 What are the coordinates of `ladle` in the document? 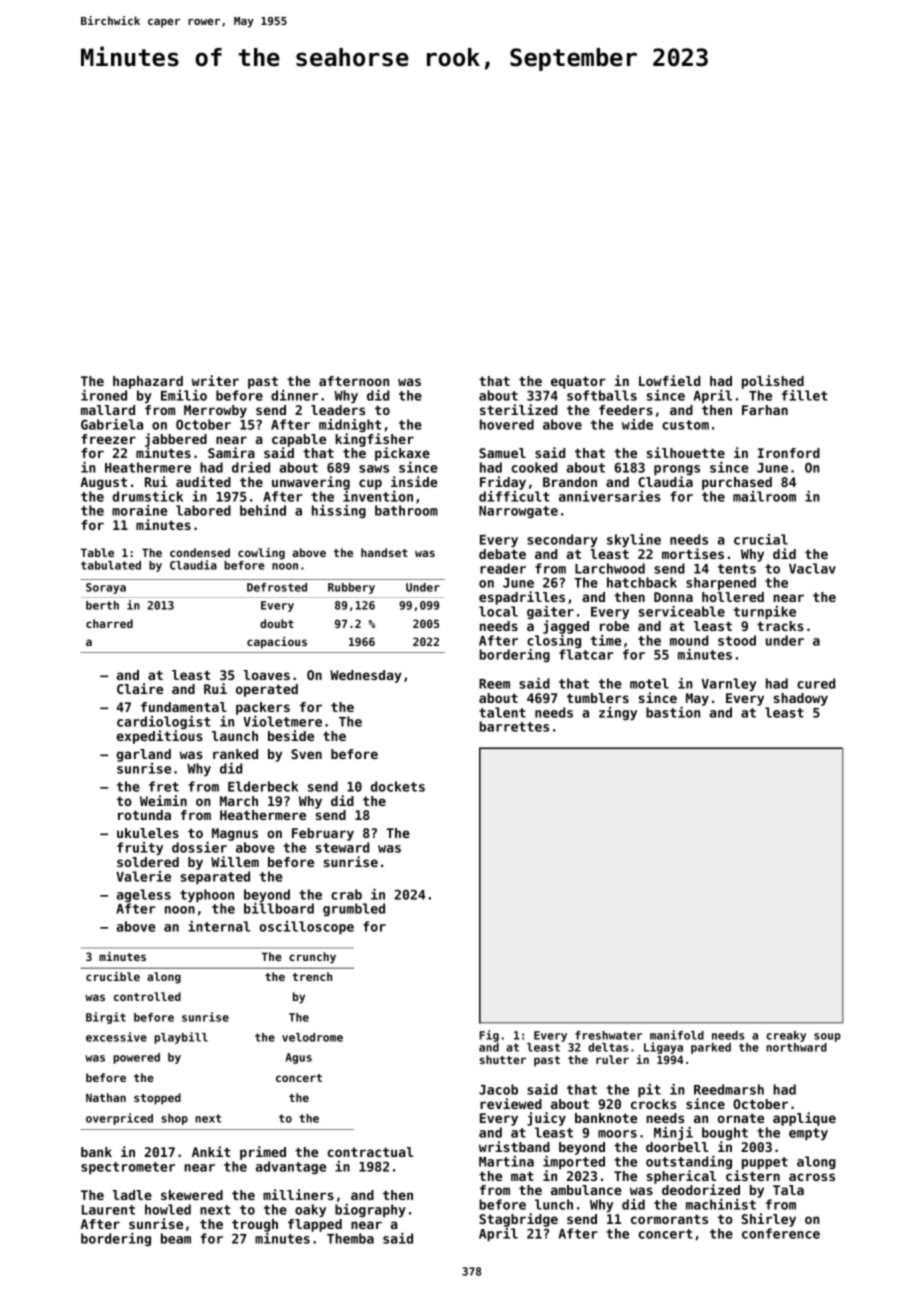 It's located at (132, 1195).
